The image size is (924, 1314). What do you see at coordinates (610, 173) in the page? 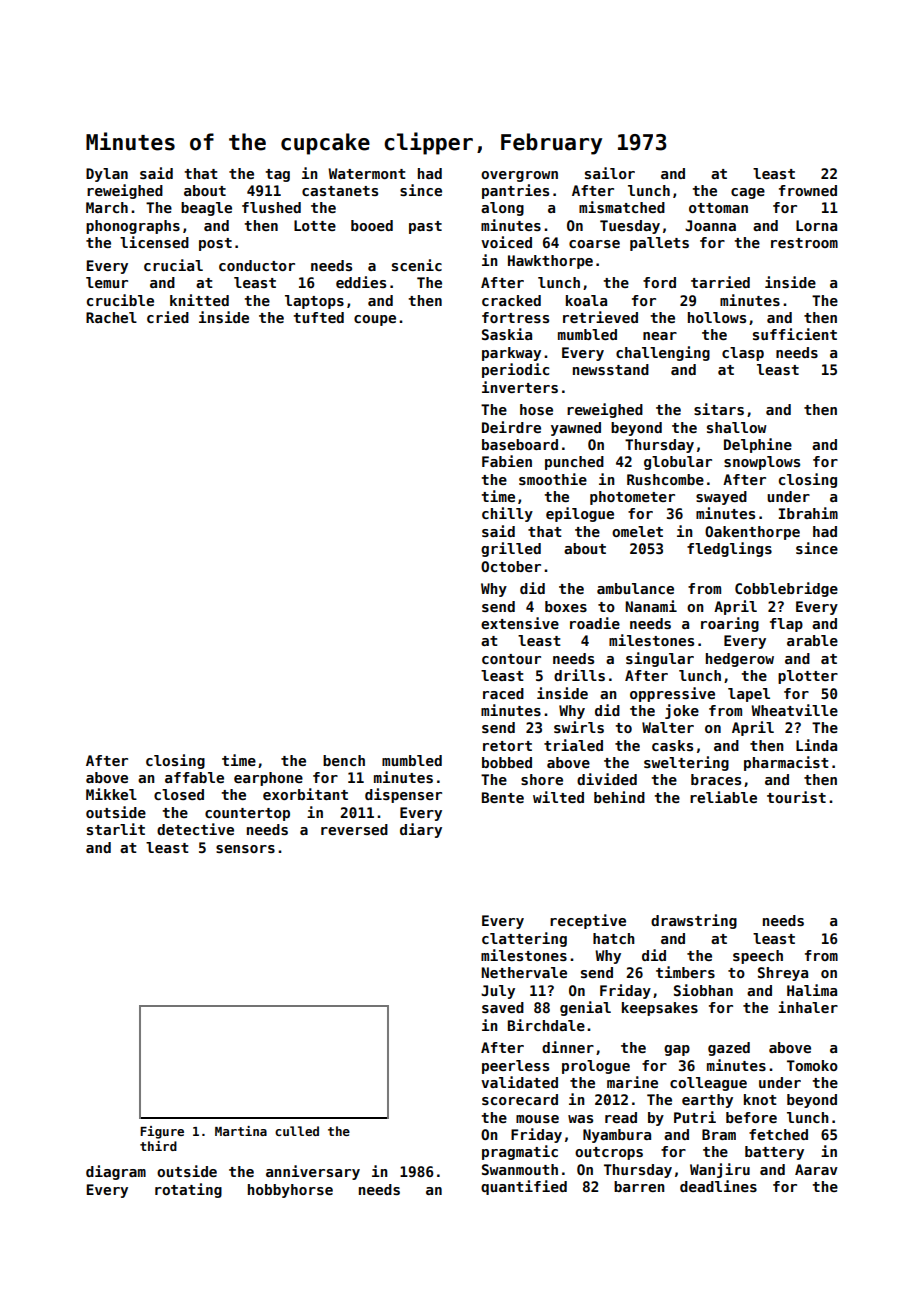
I see `sailor` at bounding box center [610, 173].
